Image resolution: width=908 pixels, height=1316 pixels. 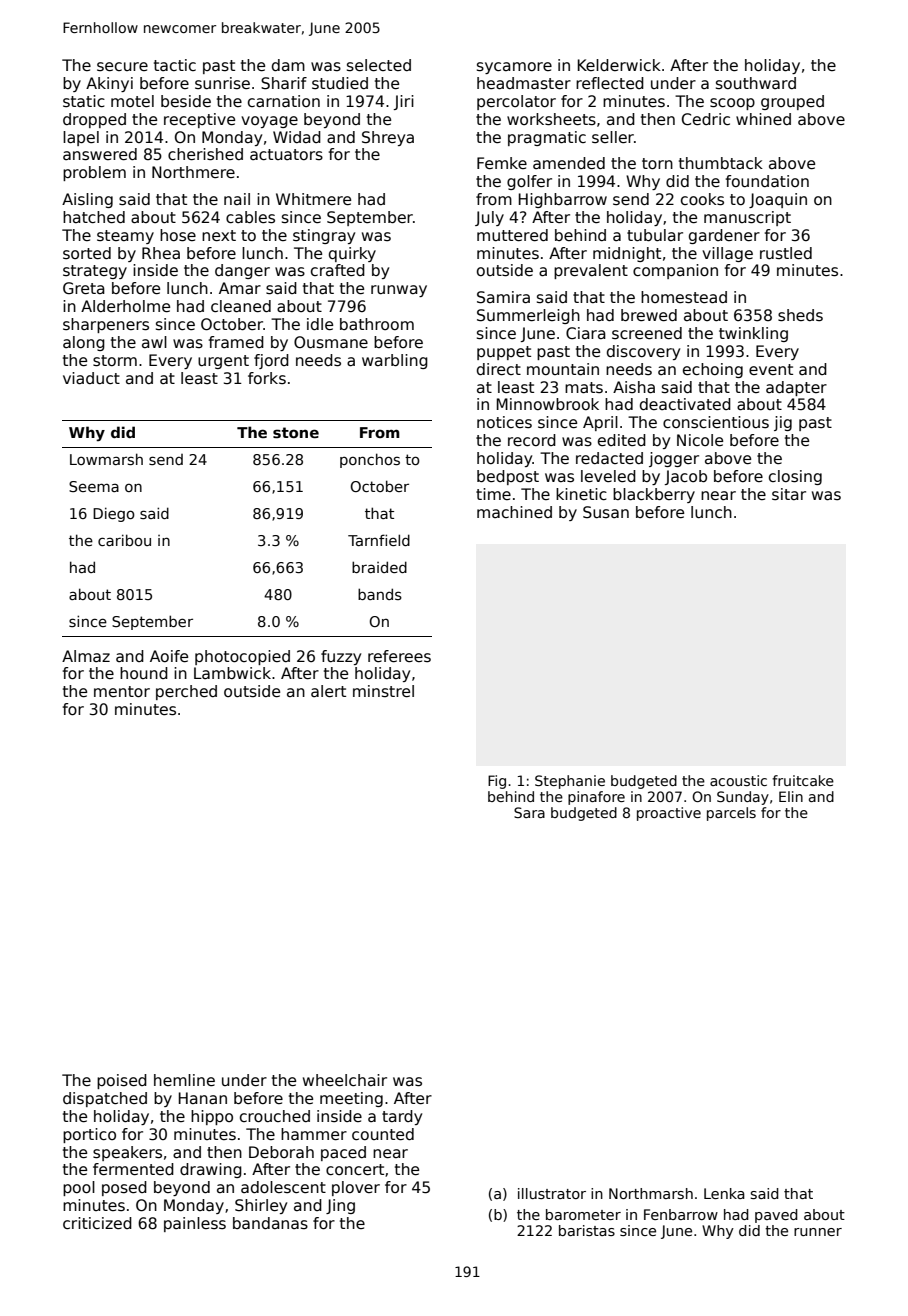 What do you see at coordinates (122, 1081) in the page?
I see `poised` at bounding box center [122, 1081].
